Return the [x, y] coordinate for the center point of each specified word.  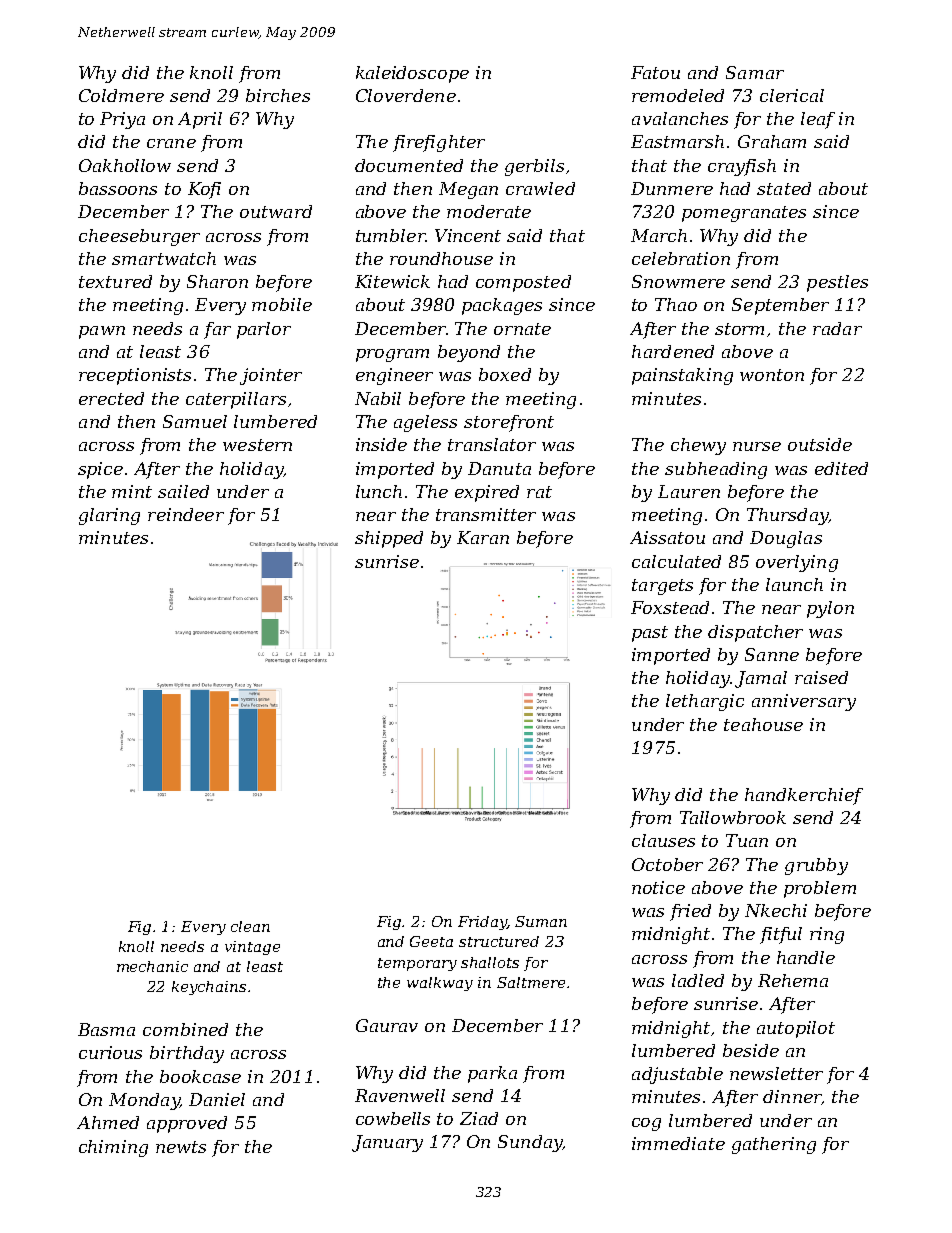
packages [502, 306]
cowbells [393, 1118]
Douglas [786, 539]
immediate [678, 1143]
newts [181, 1147]
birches [278, 95]
